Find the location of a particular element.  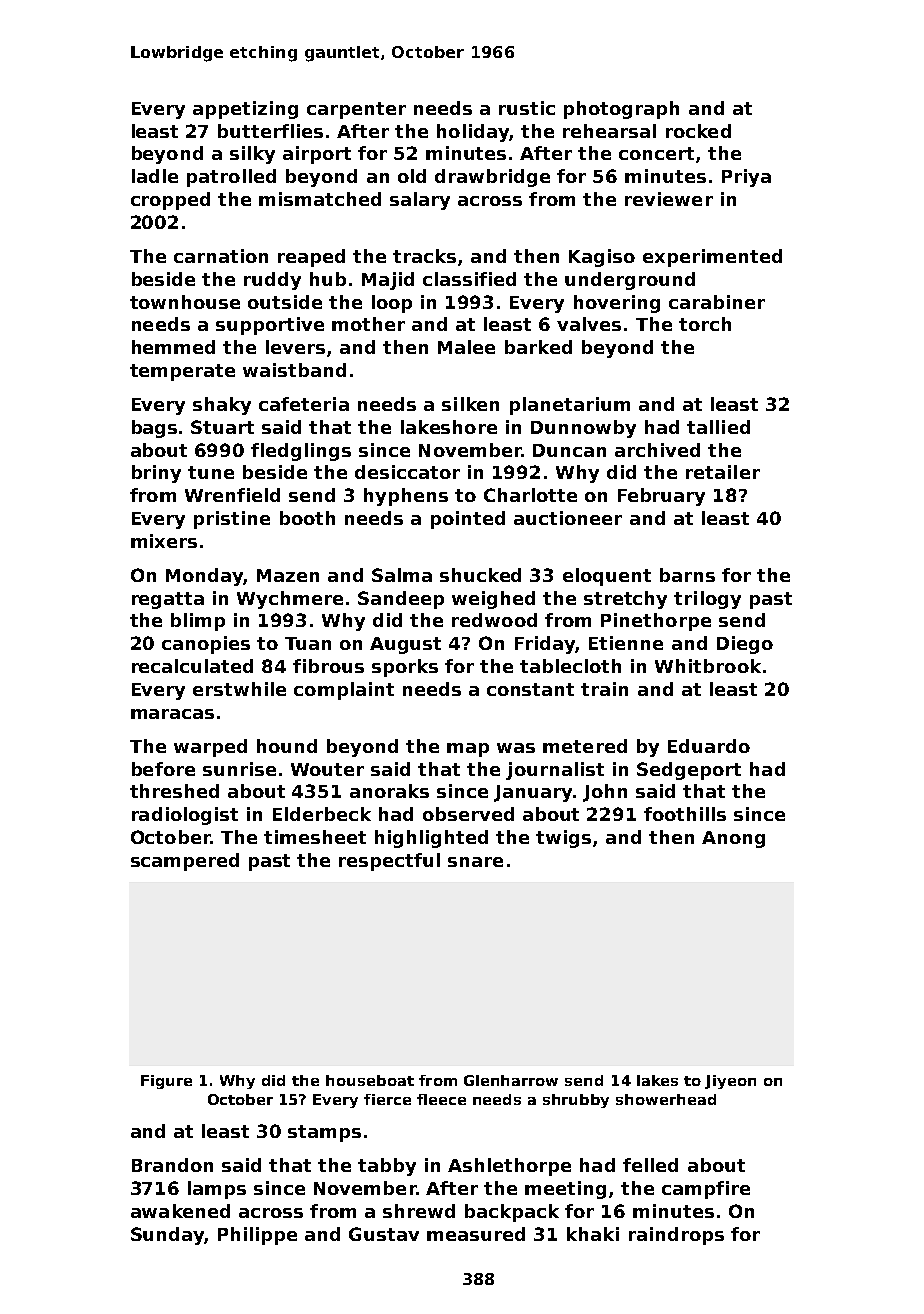

Charlotte is located at coordinates (530, 495).
